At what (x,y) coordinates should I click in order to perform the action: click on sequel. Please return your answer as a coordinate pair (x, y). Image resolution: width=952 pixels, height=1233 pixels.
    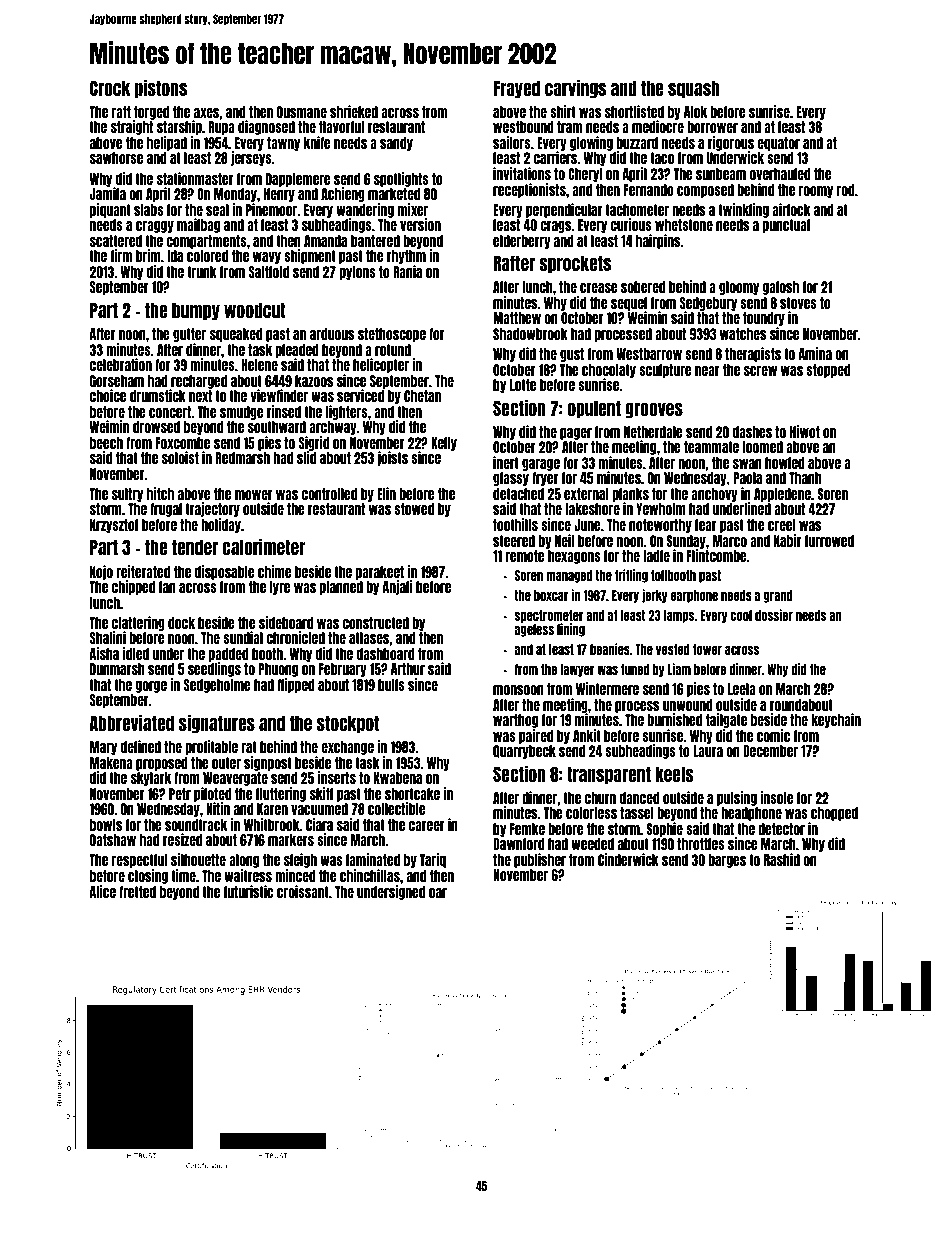
    Looking at the image, I should click on (629, 304).
